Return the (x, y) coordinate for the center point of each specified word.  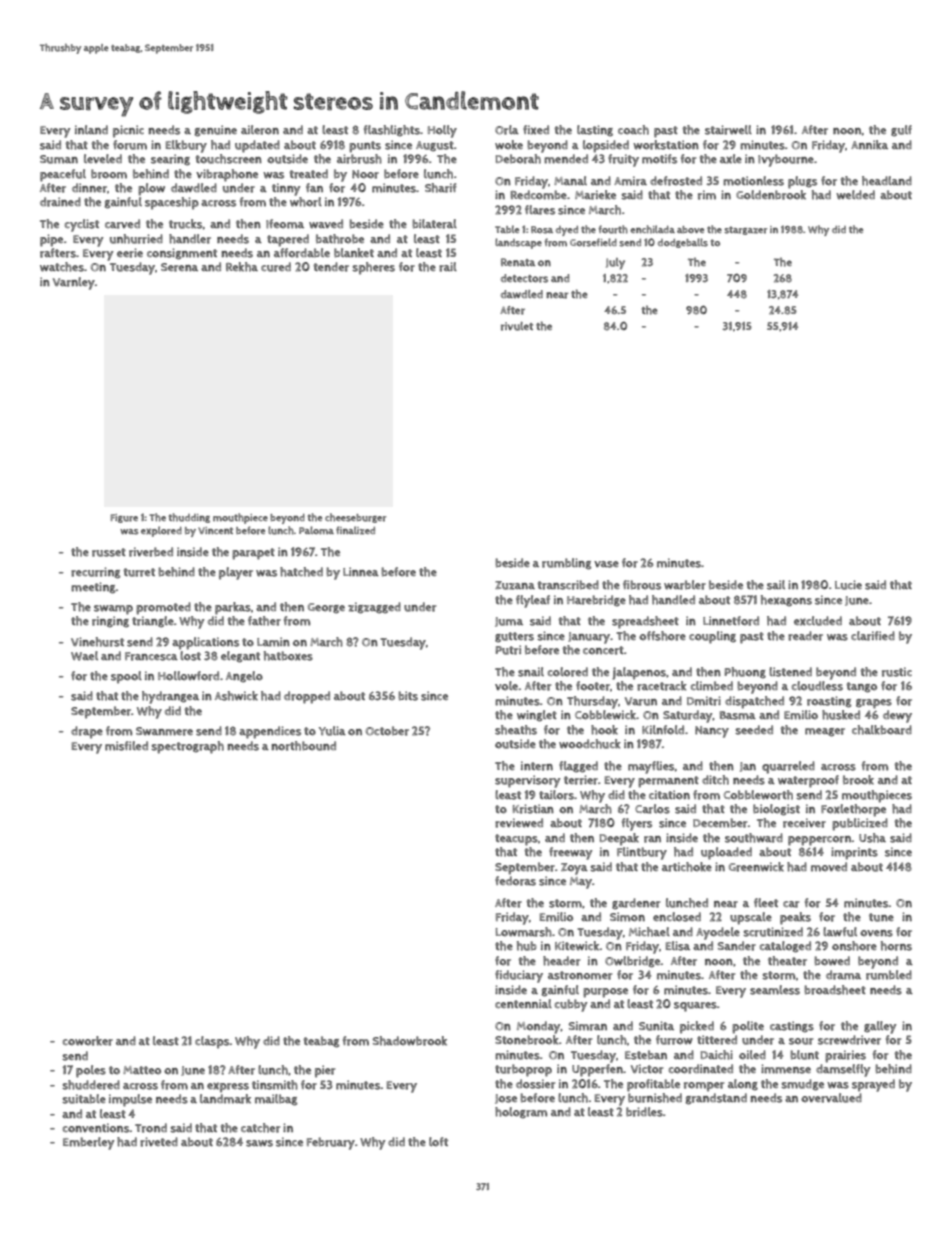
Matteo (142, 1070)
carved (122, 224)
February (331, 1143)
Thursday (592, 702)
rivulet (517, 326)
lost (190, 656)
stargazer (745, 230)
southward (754, 838)
